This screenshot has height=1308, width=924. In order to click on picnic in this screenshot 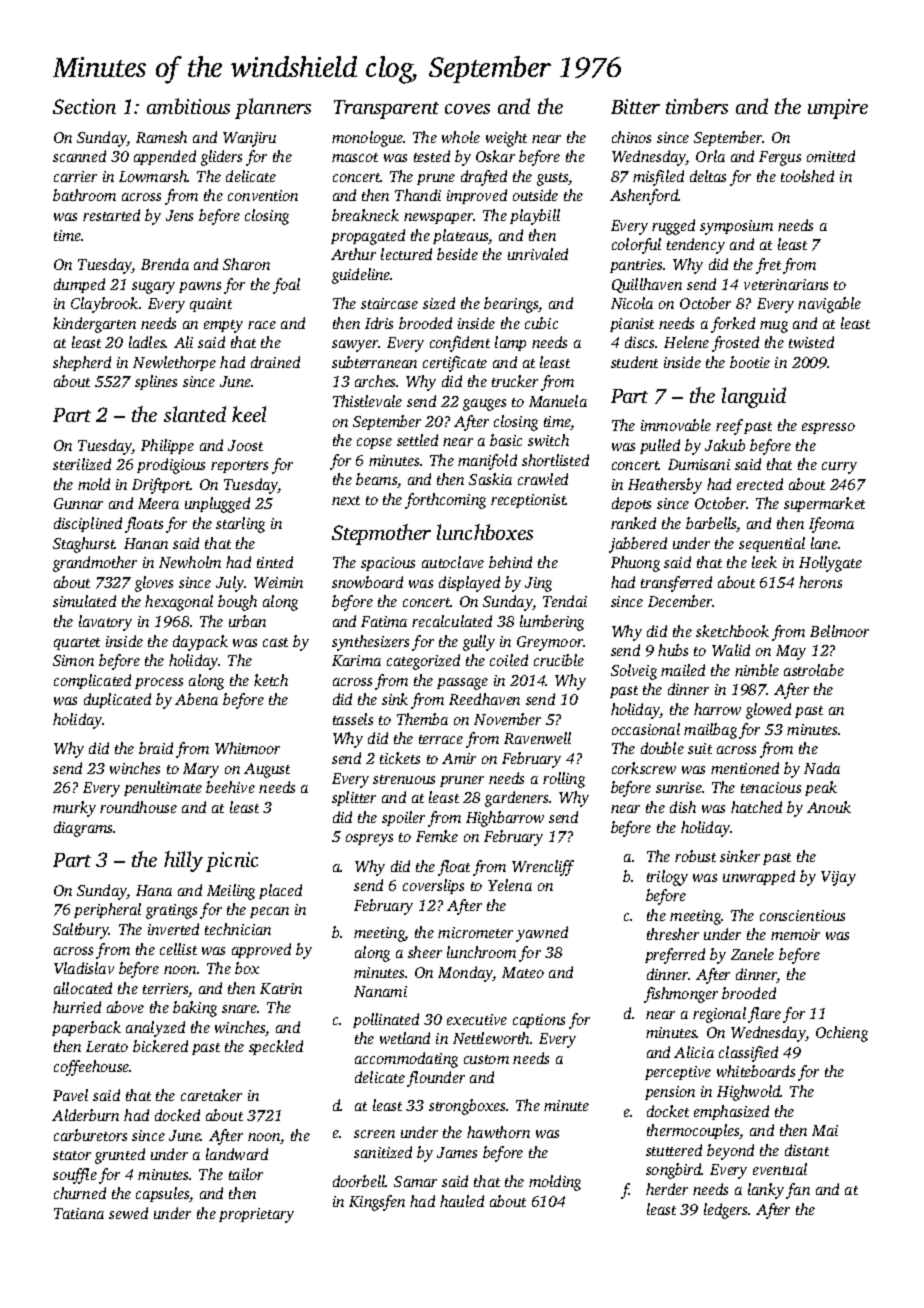, I will do `click(232, 862)`.
